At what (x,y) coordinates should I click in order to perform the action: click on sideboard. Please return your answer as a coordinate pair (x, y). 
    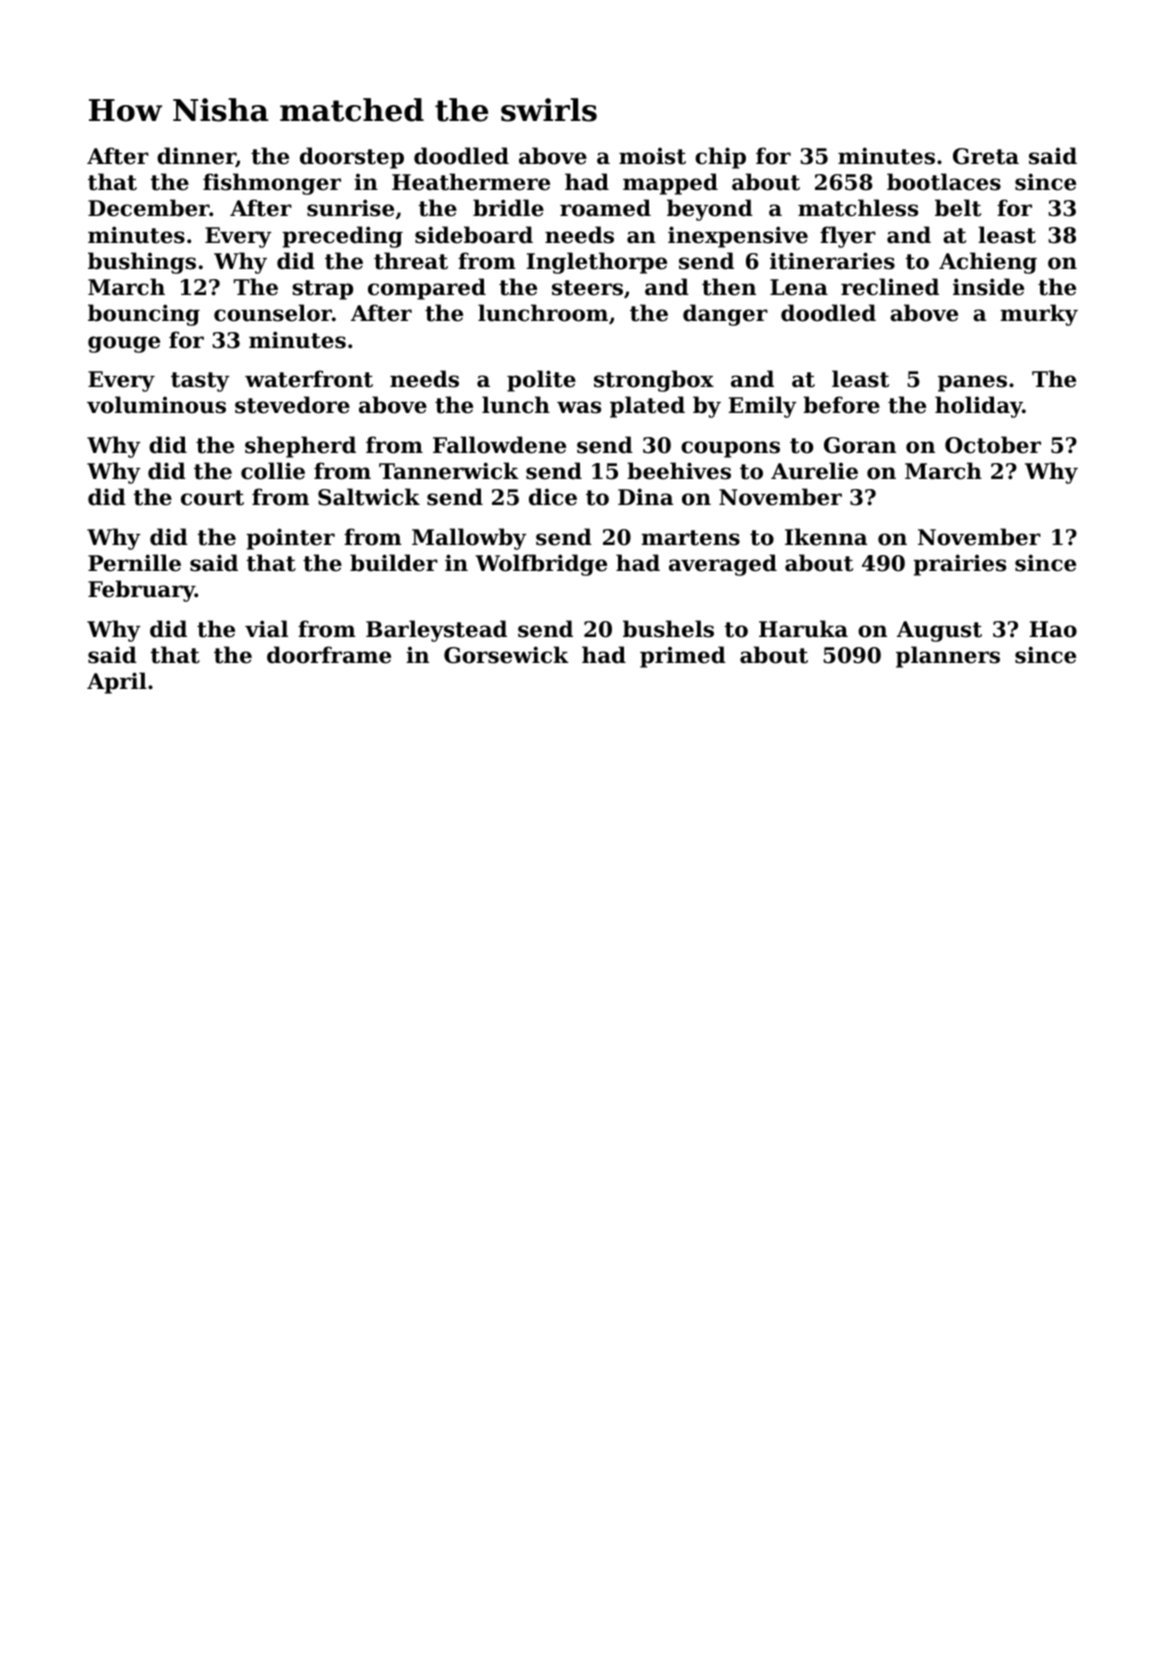
    Looking at the image, I should click on (474, 235).
